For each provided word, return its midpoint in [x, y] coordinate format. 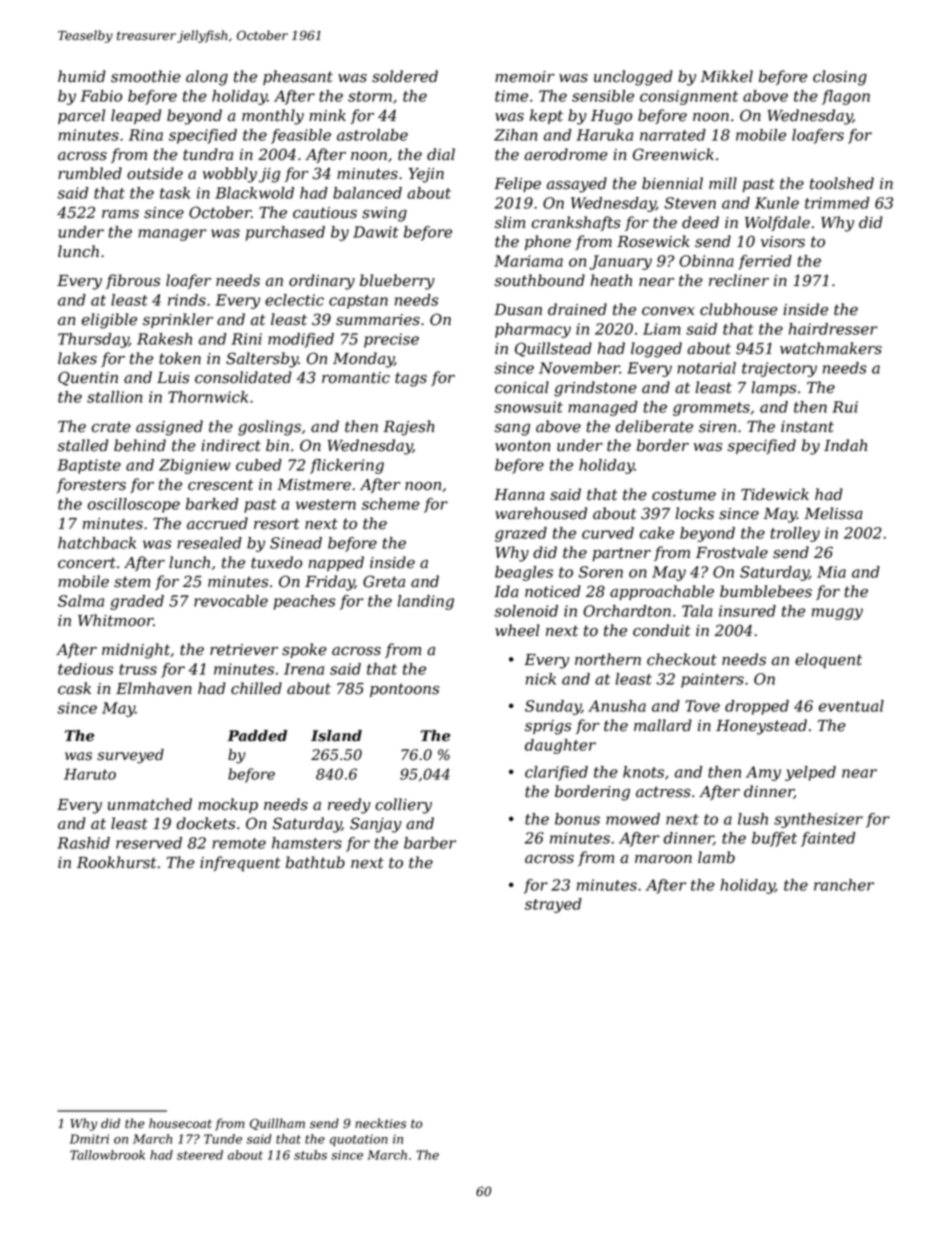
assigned [169, 428]
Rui [845, 407]
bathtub [315, 862]
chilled [256, 688]
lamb [716, 857]
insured [747, 611]
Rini [246, 339]
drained [577, 309]
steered [200, 1155]
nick [541, 679]
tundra [208, 154]
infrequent [240, 864]
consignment [689, 97]
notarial [706, 368]
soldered [405, 76]
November [579, 368]
